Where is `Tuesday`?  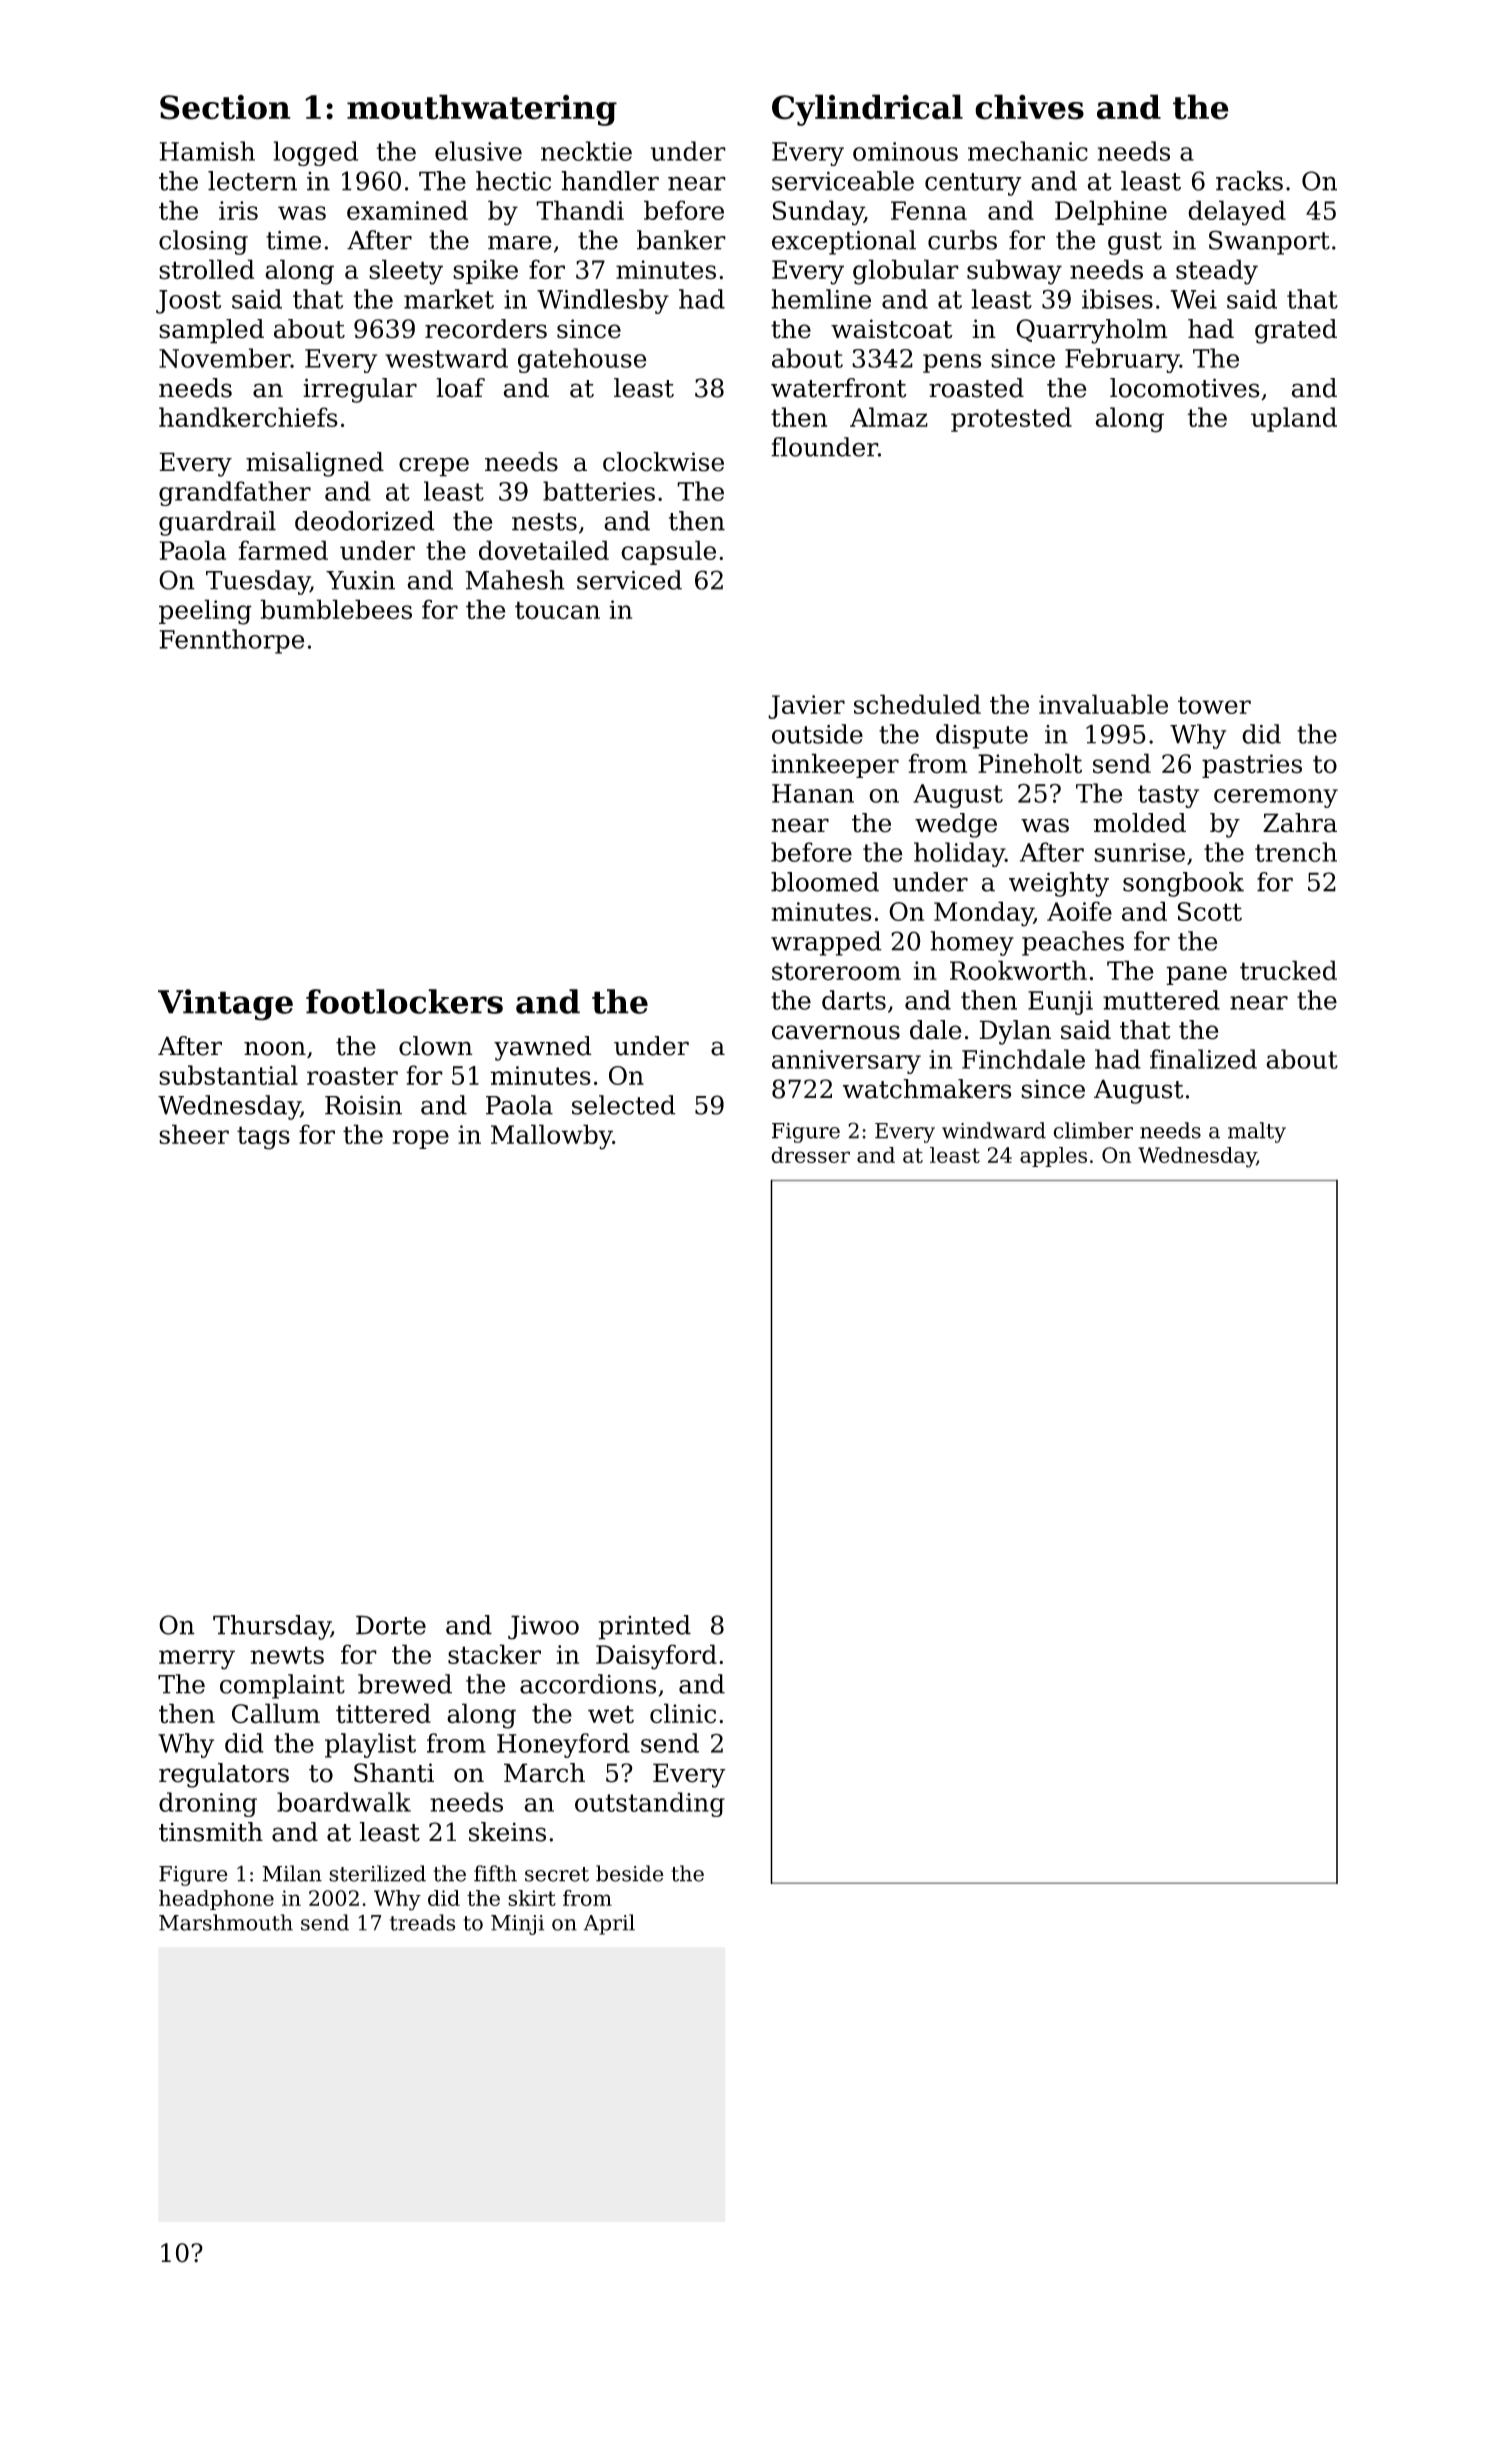 Tuesday is located at coordinates (258, 582).
